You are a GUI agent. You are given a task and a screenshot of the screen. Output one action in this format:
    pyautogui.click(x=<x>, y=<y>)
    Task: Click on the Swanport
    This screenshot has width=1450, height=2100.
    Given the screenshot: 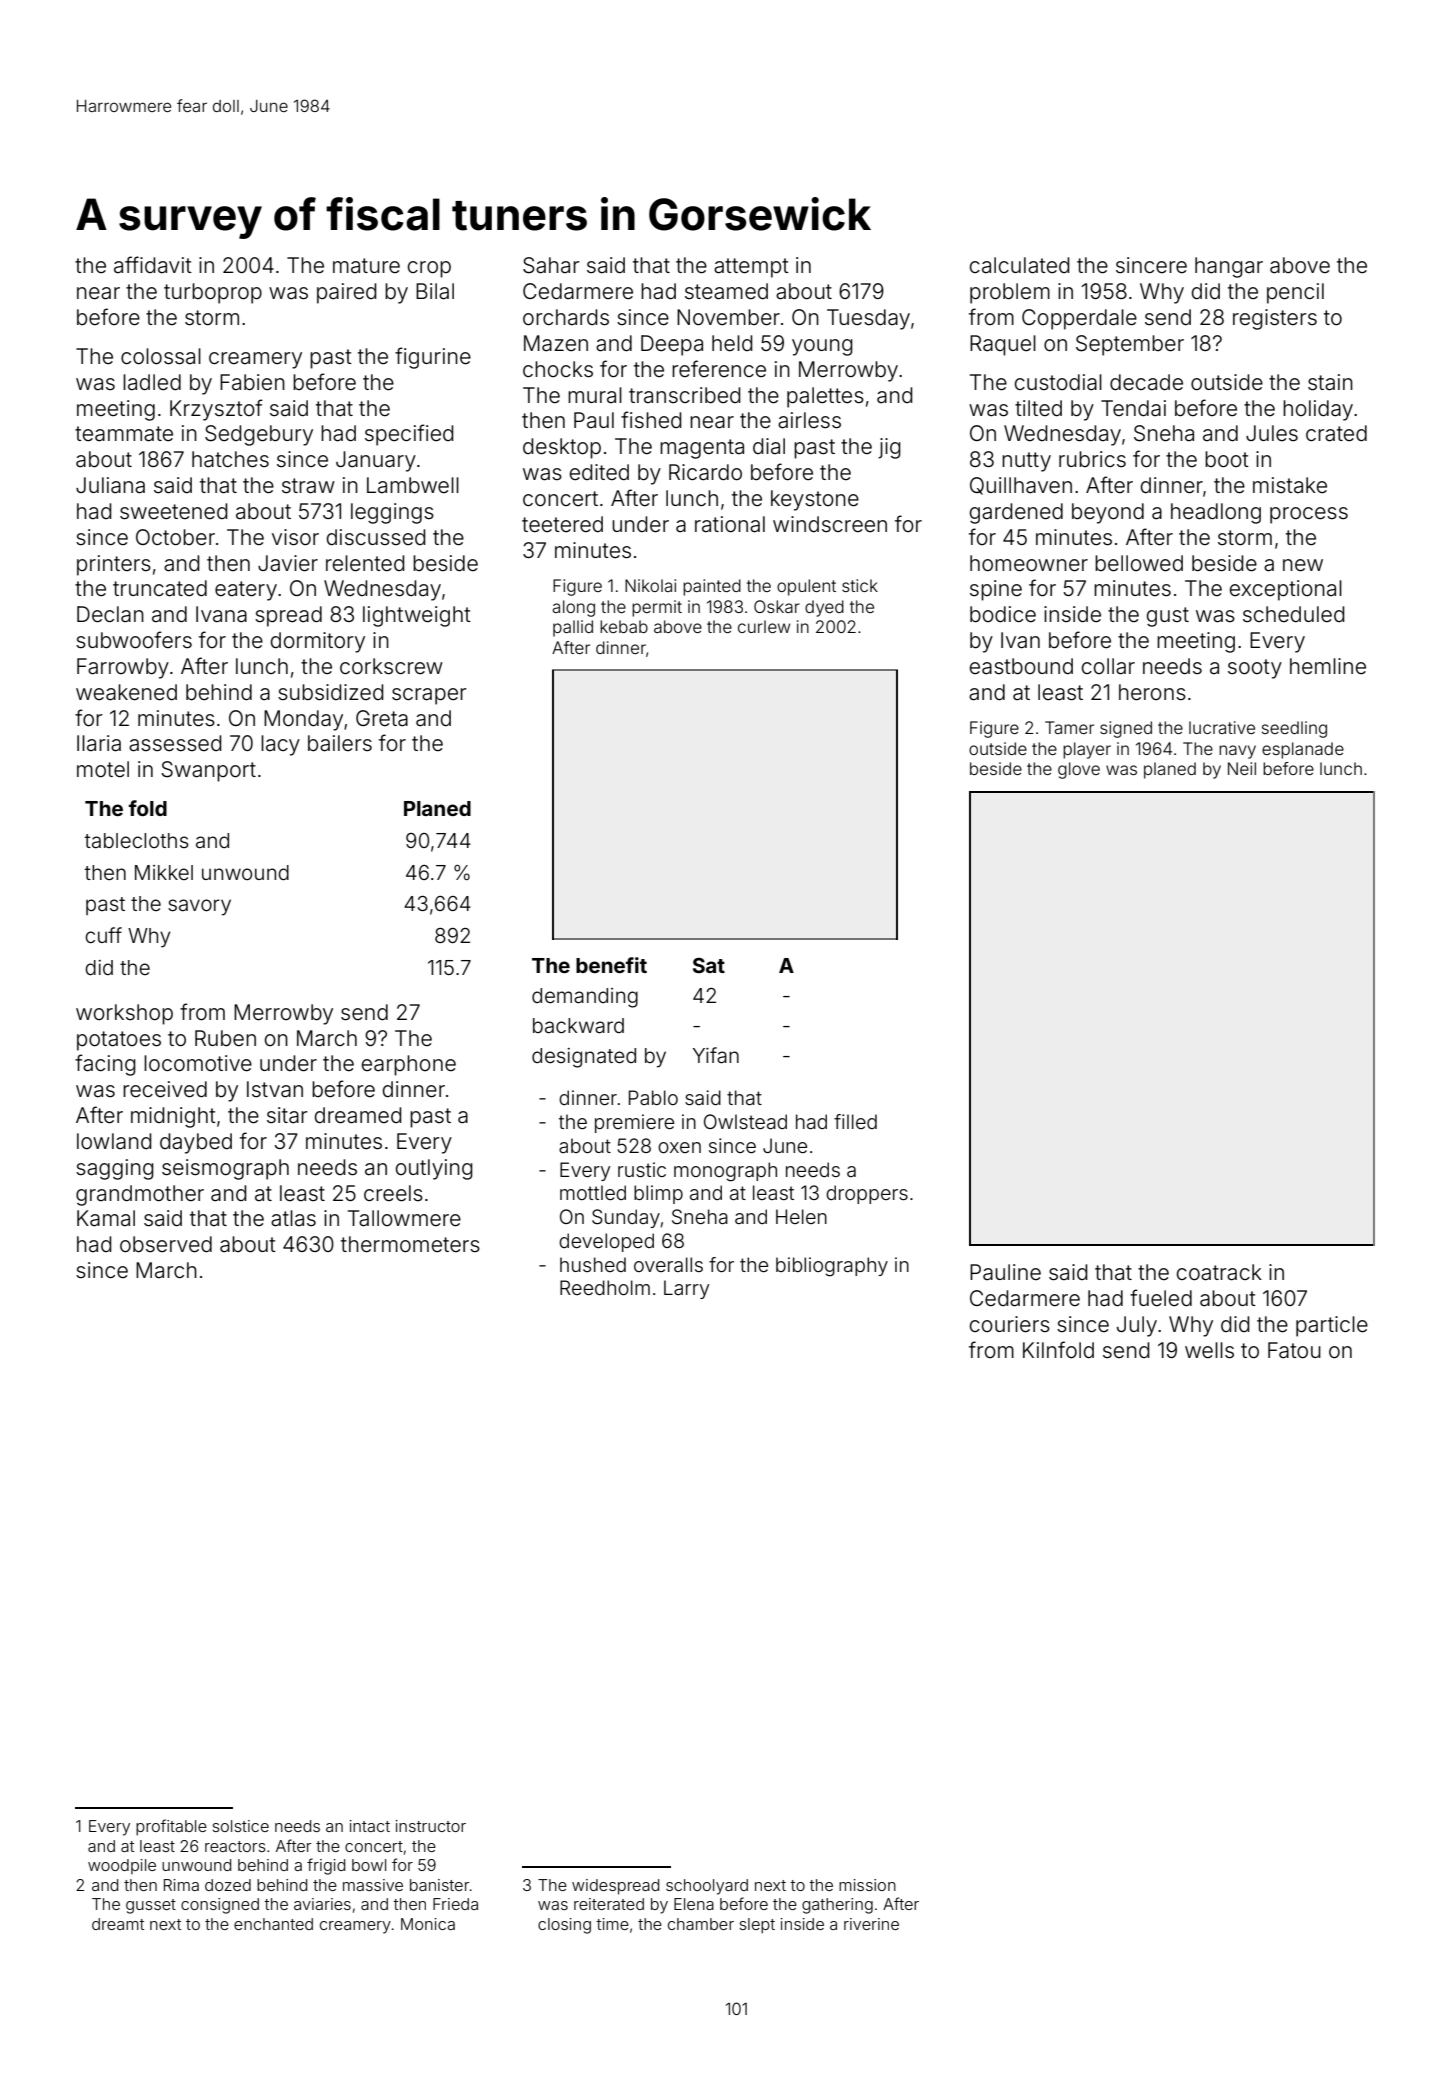 What is the action you would take?
    pyautogui.click(x=208, y=771)
